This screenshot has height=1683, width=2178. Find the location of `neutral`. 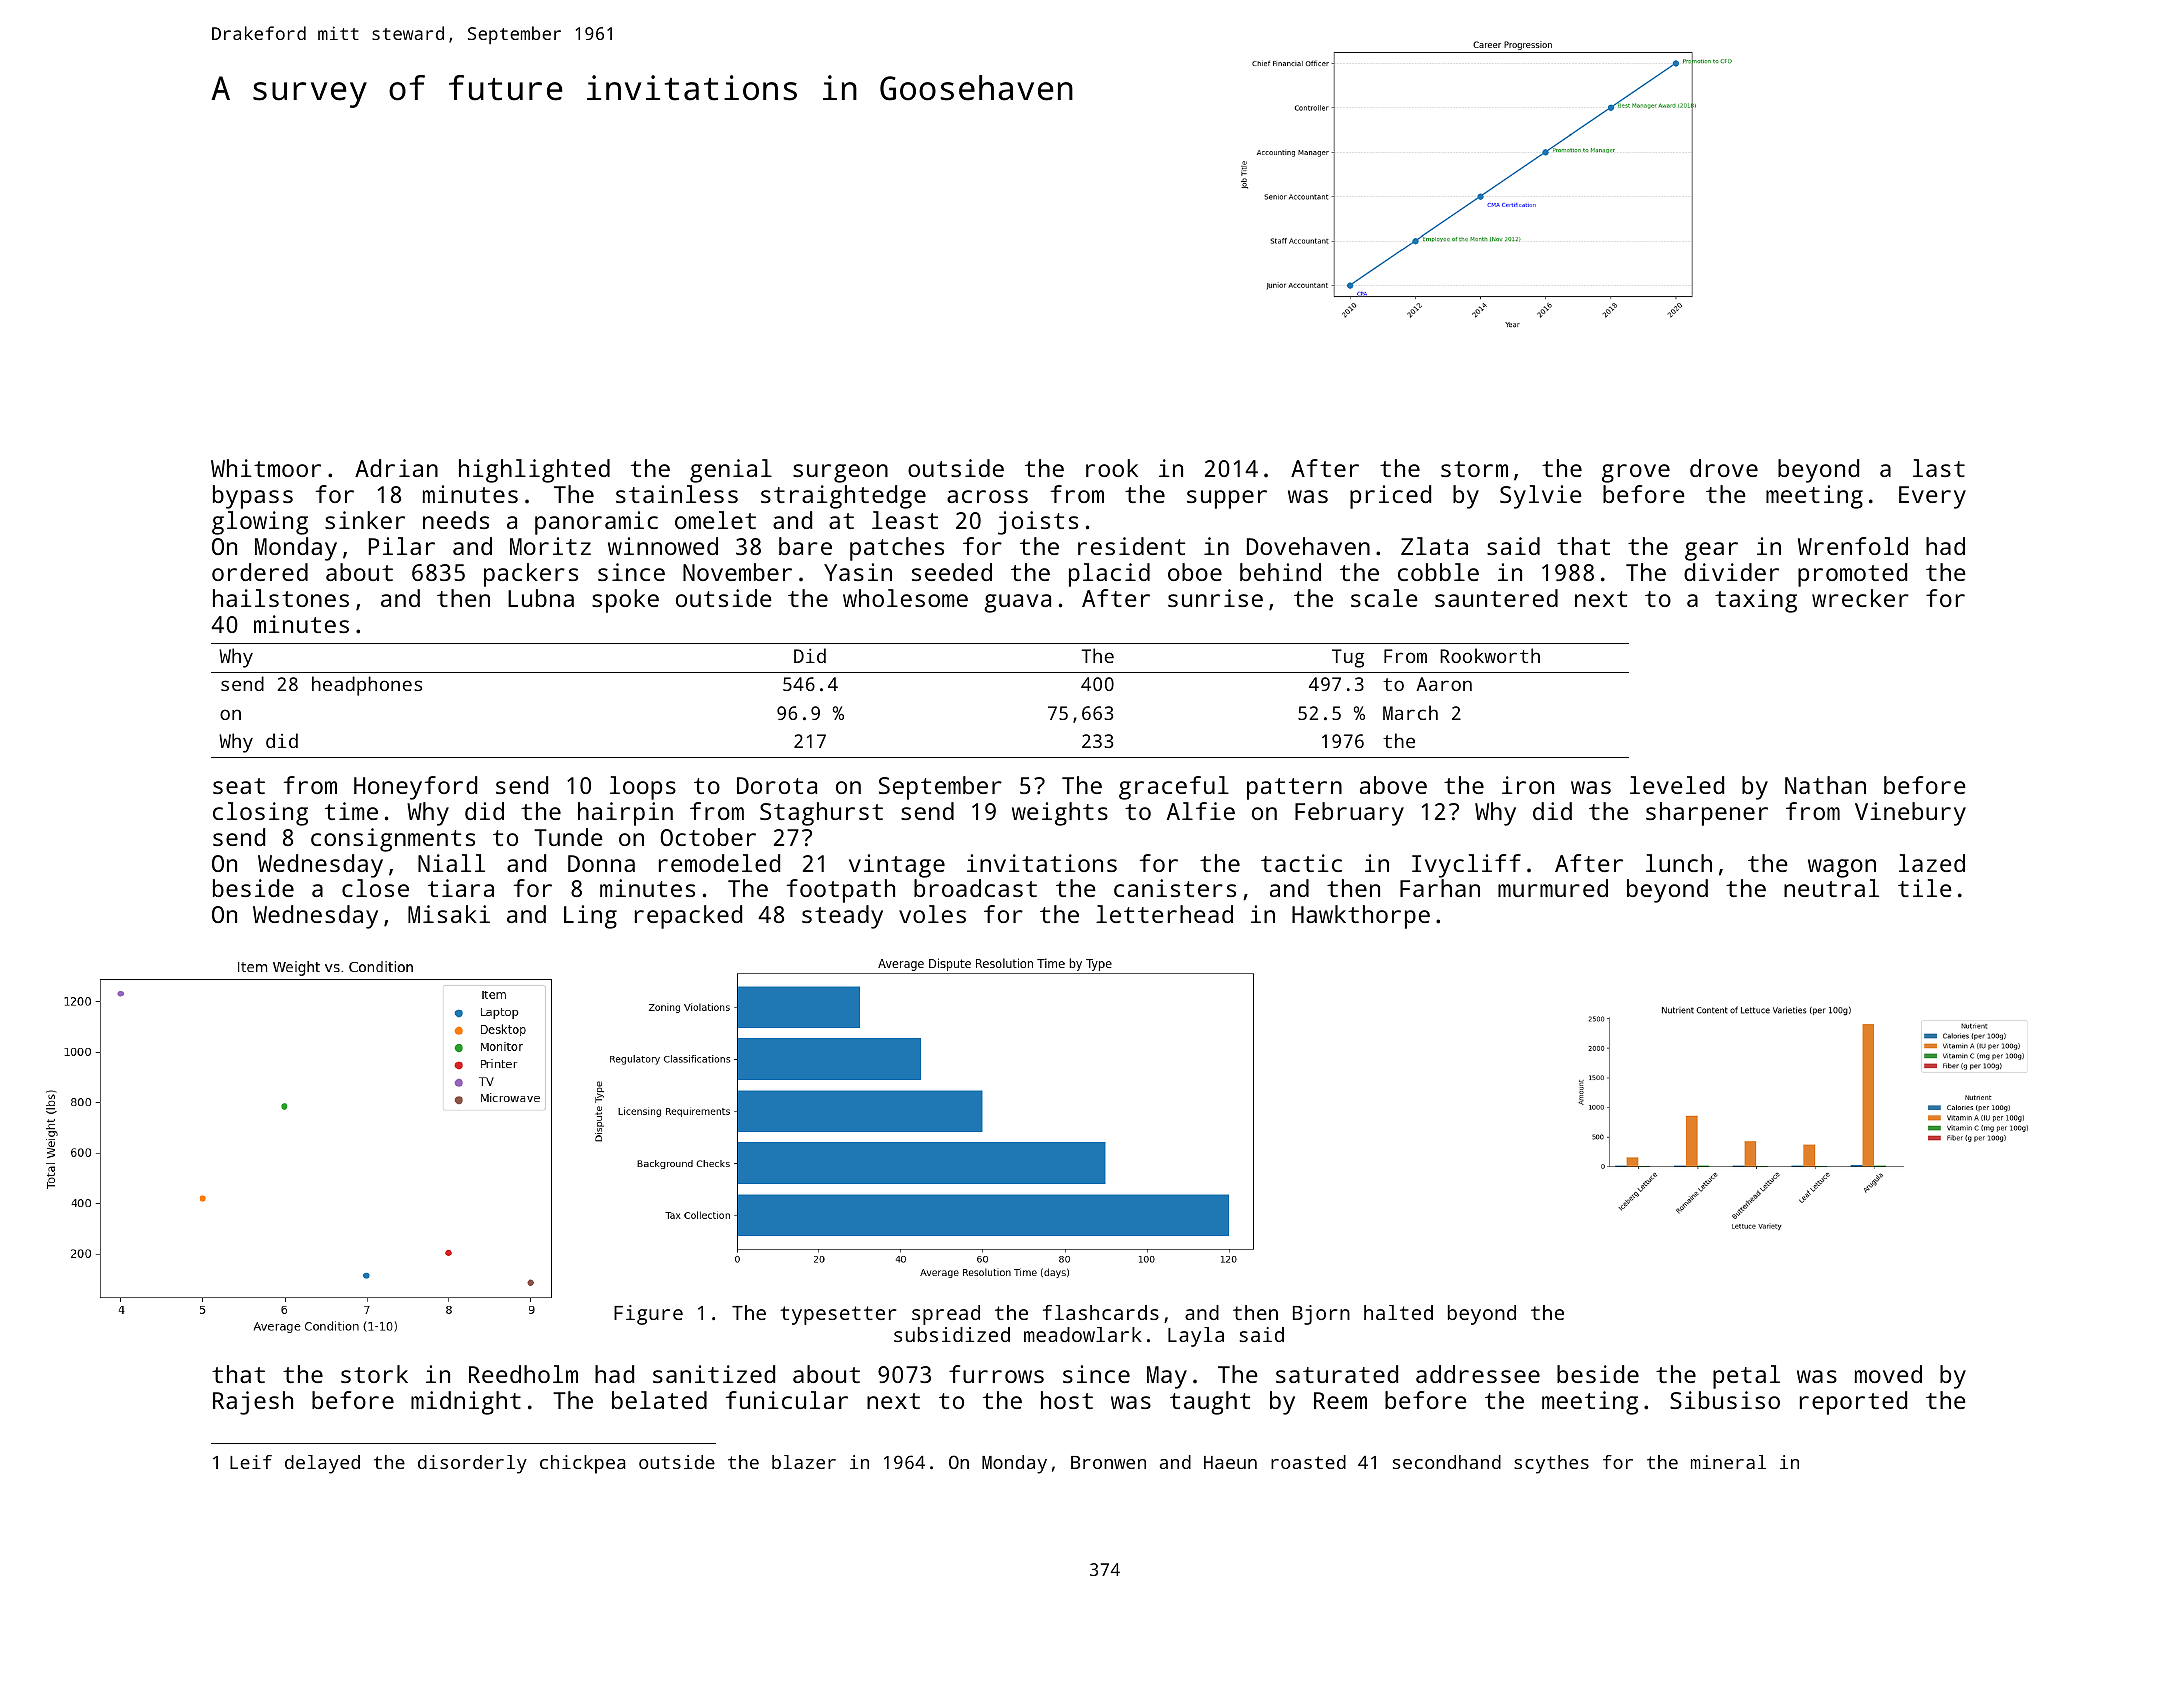

neutral is located at coordinates (1831, 888).
